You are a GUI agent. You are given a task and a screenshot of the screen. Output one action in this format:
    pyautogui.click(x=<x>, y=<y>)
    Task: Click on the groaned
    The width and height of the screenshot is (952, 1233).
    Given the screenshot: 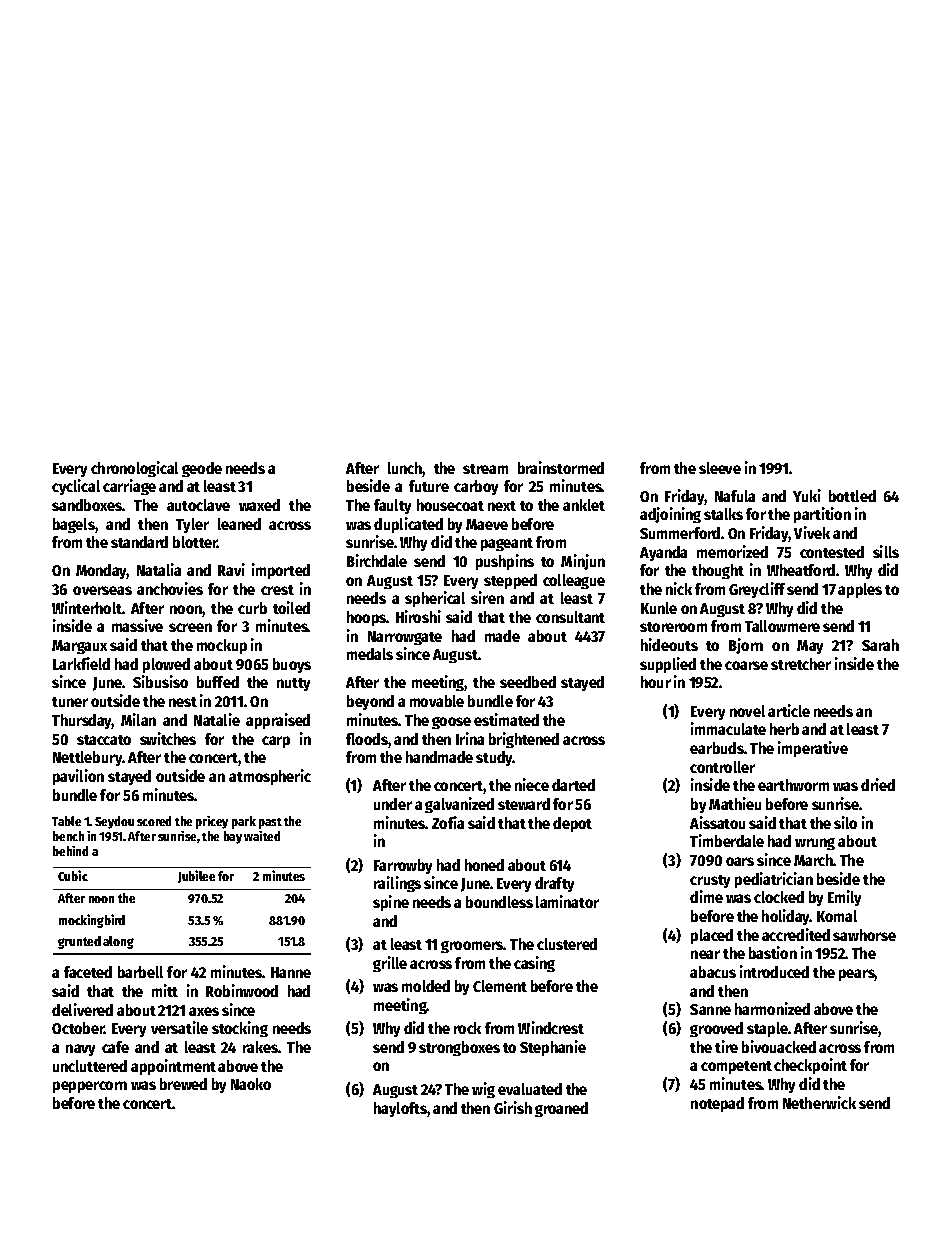 What is the action you would take?
    pyautogui.click(x=561, y=1109)
